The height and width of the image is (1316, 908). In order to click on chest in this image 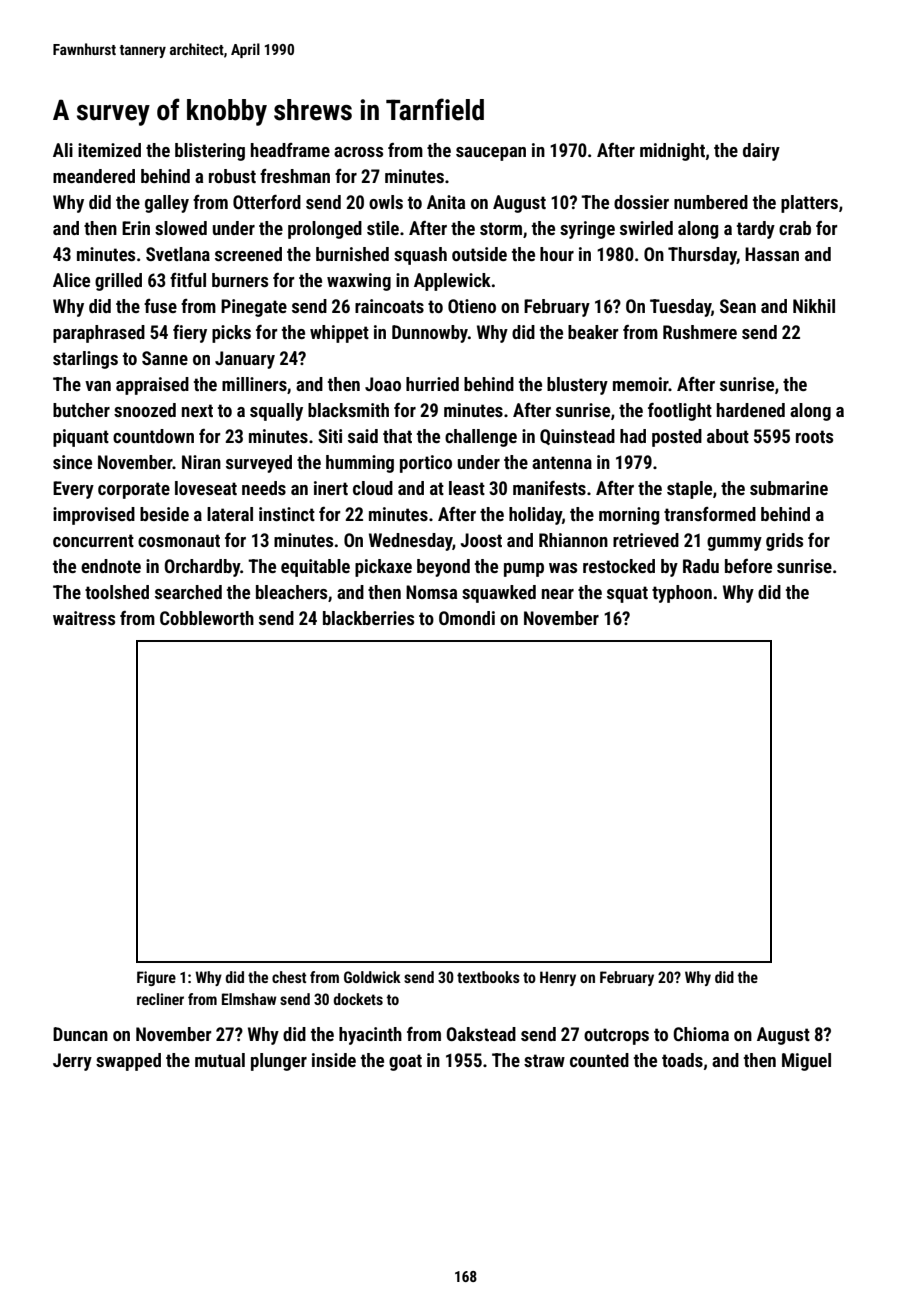, I will do `click(289, 977)`.
